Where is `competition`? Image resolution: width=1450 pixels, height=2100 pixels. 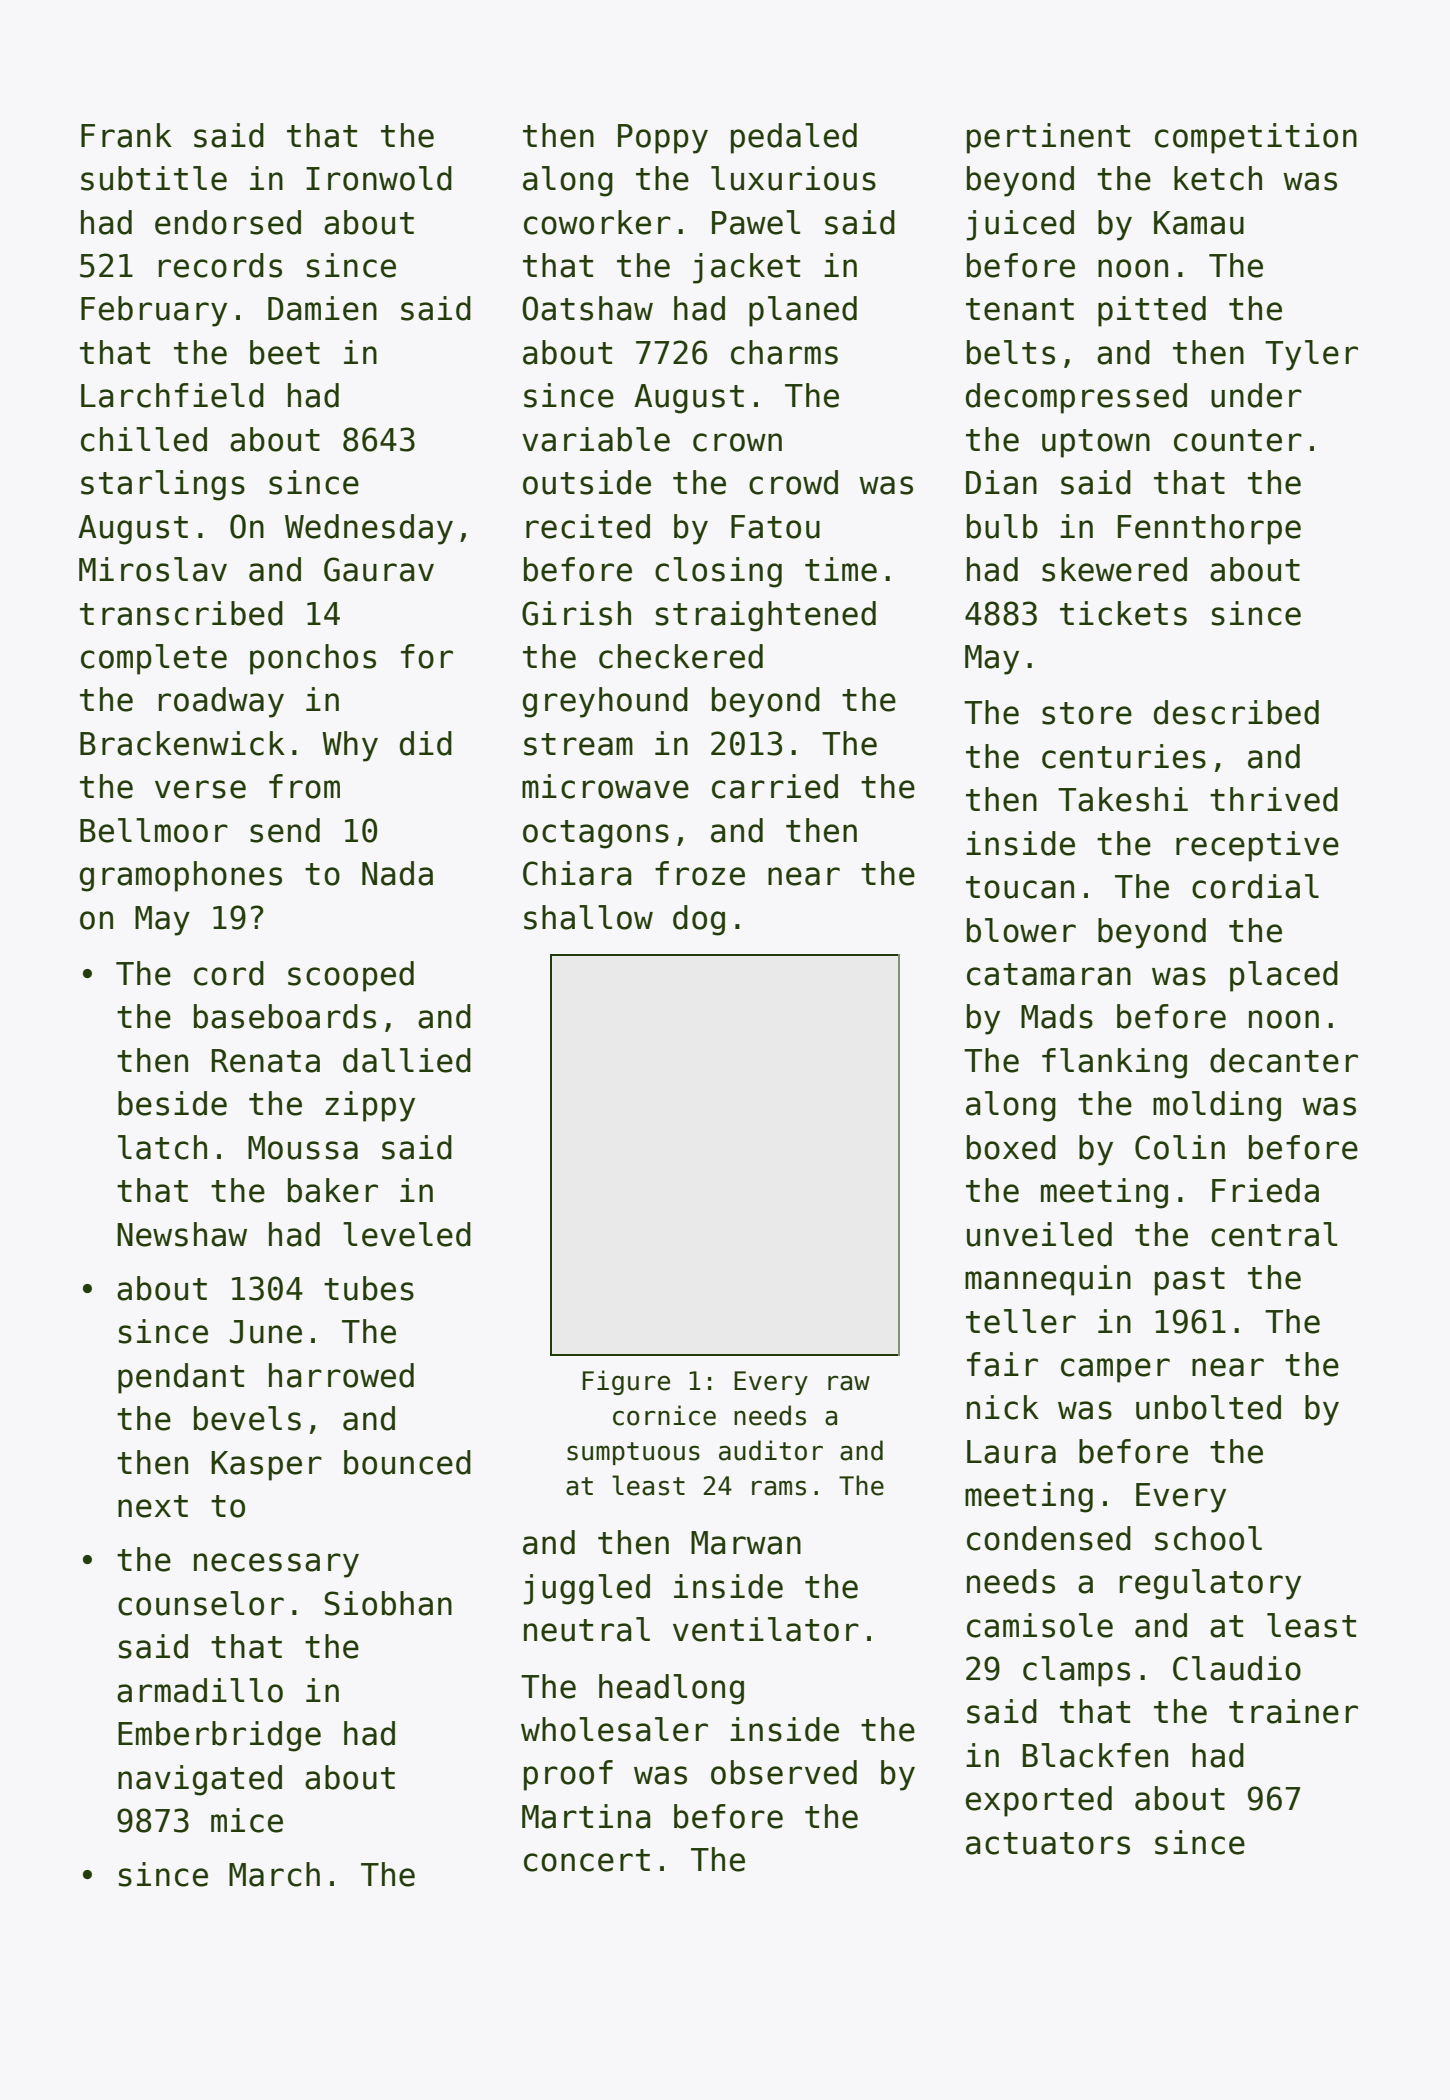 competition is located at coordinates (1256, 138).
